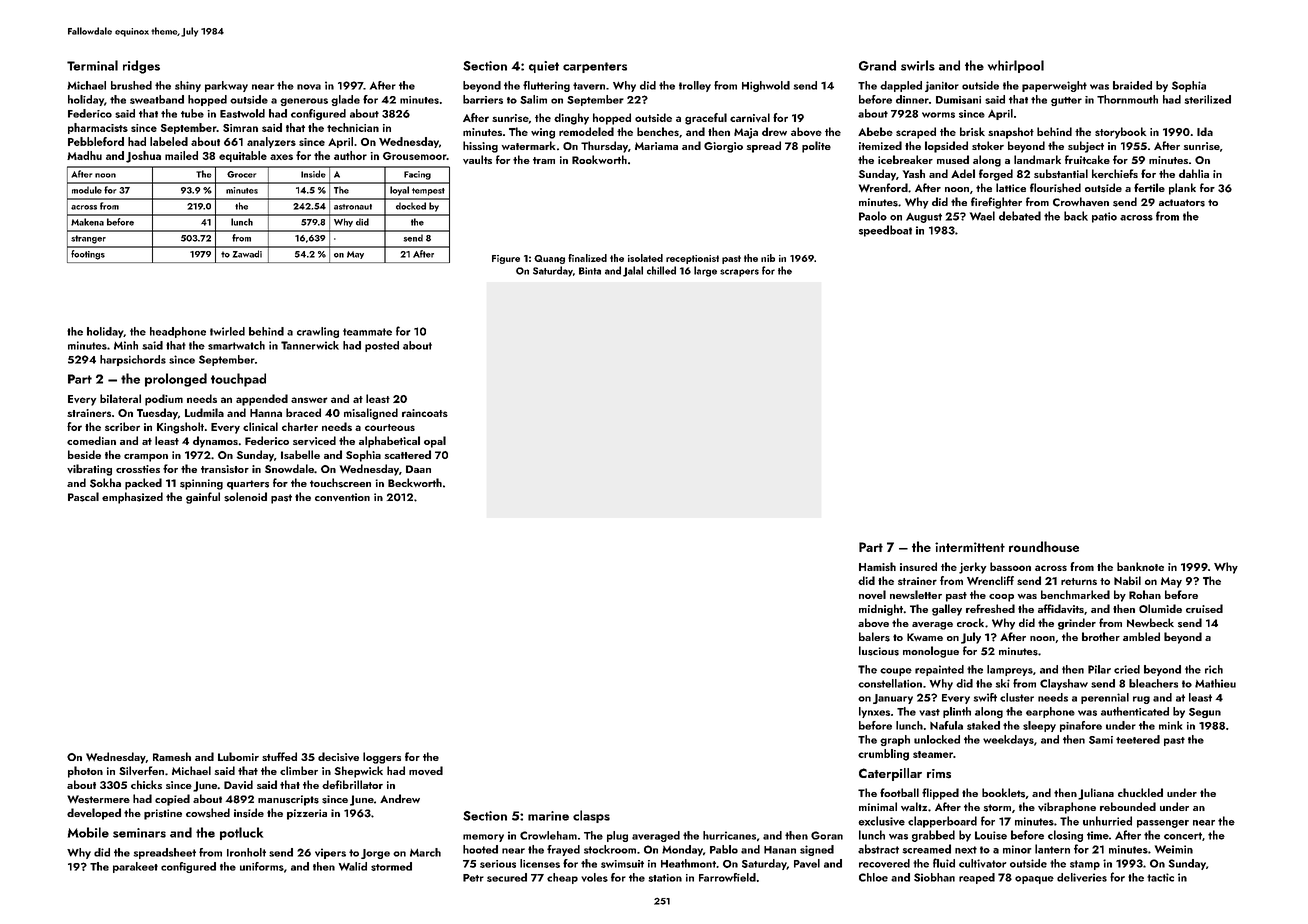 This screenshot has height=924, width=1308. Describe the element at coordinates (873, 877) in the screenshot. I see `Chloe` at that location.
